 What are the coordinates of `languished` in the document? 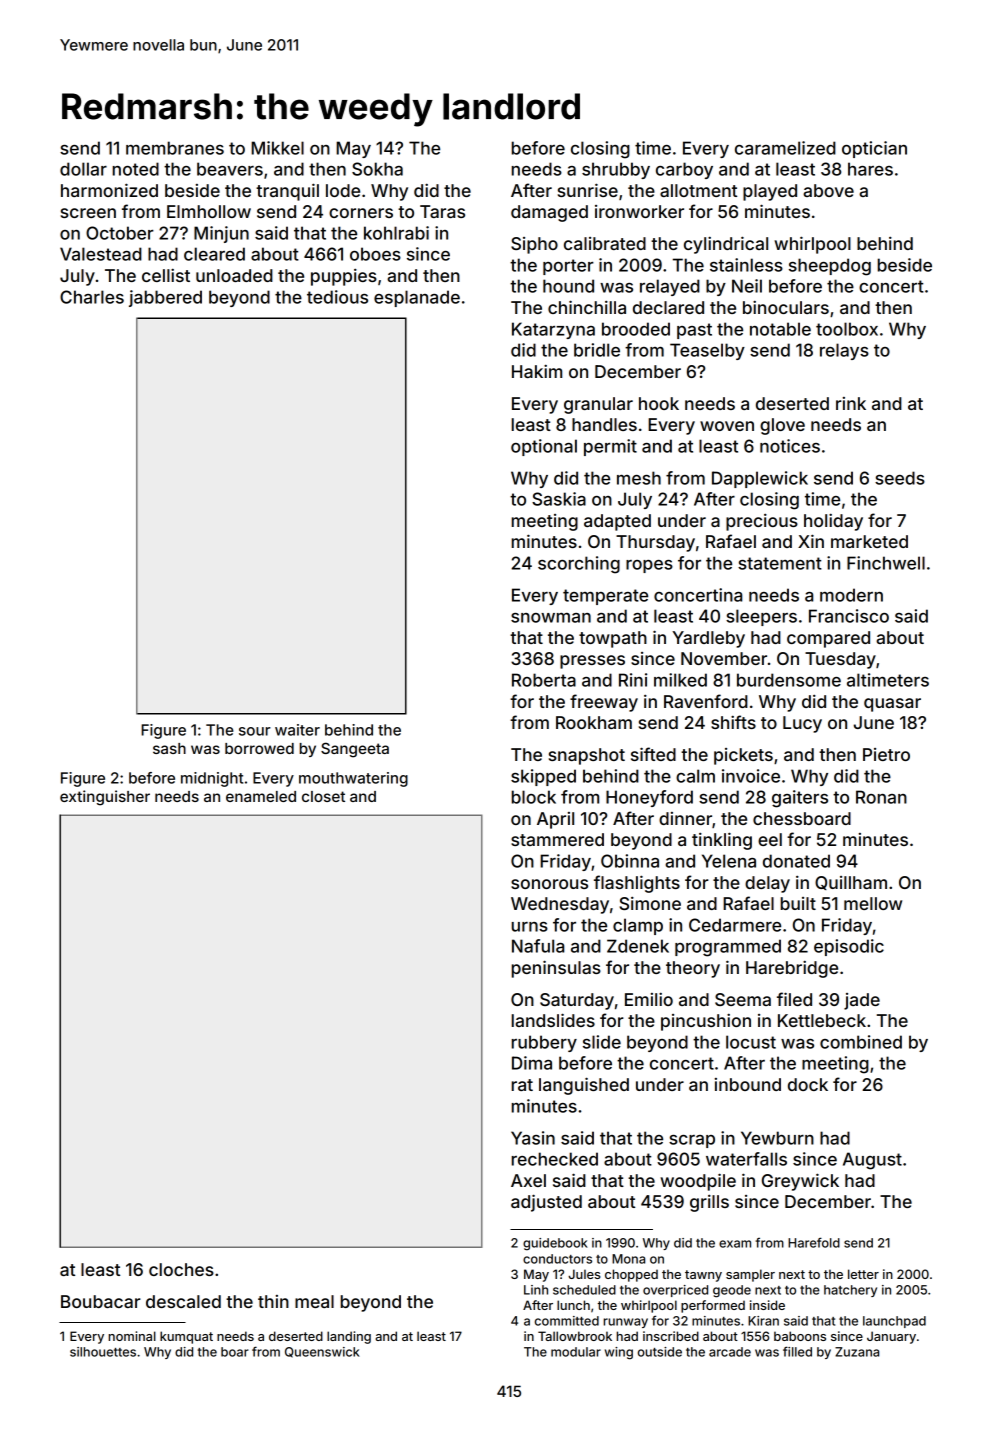 It's located at (584, 1086).
